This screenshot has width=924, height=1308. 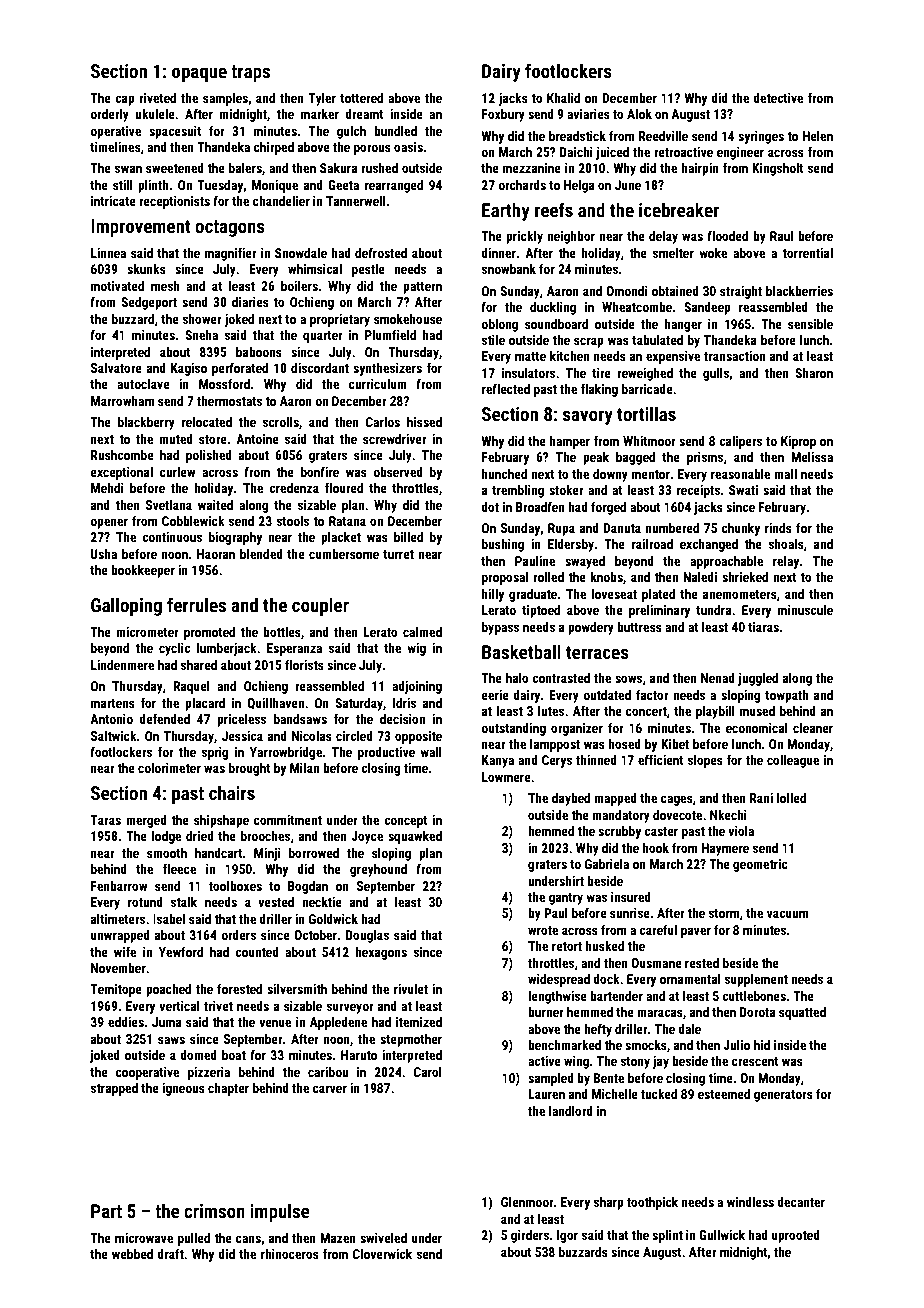 I want to click on hilly, so click(x=493, y=595).
